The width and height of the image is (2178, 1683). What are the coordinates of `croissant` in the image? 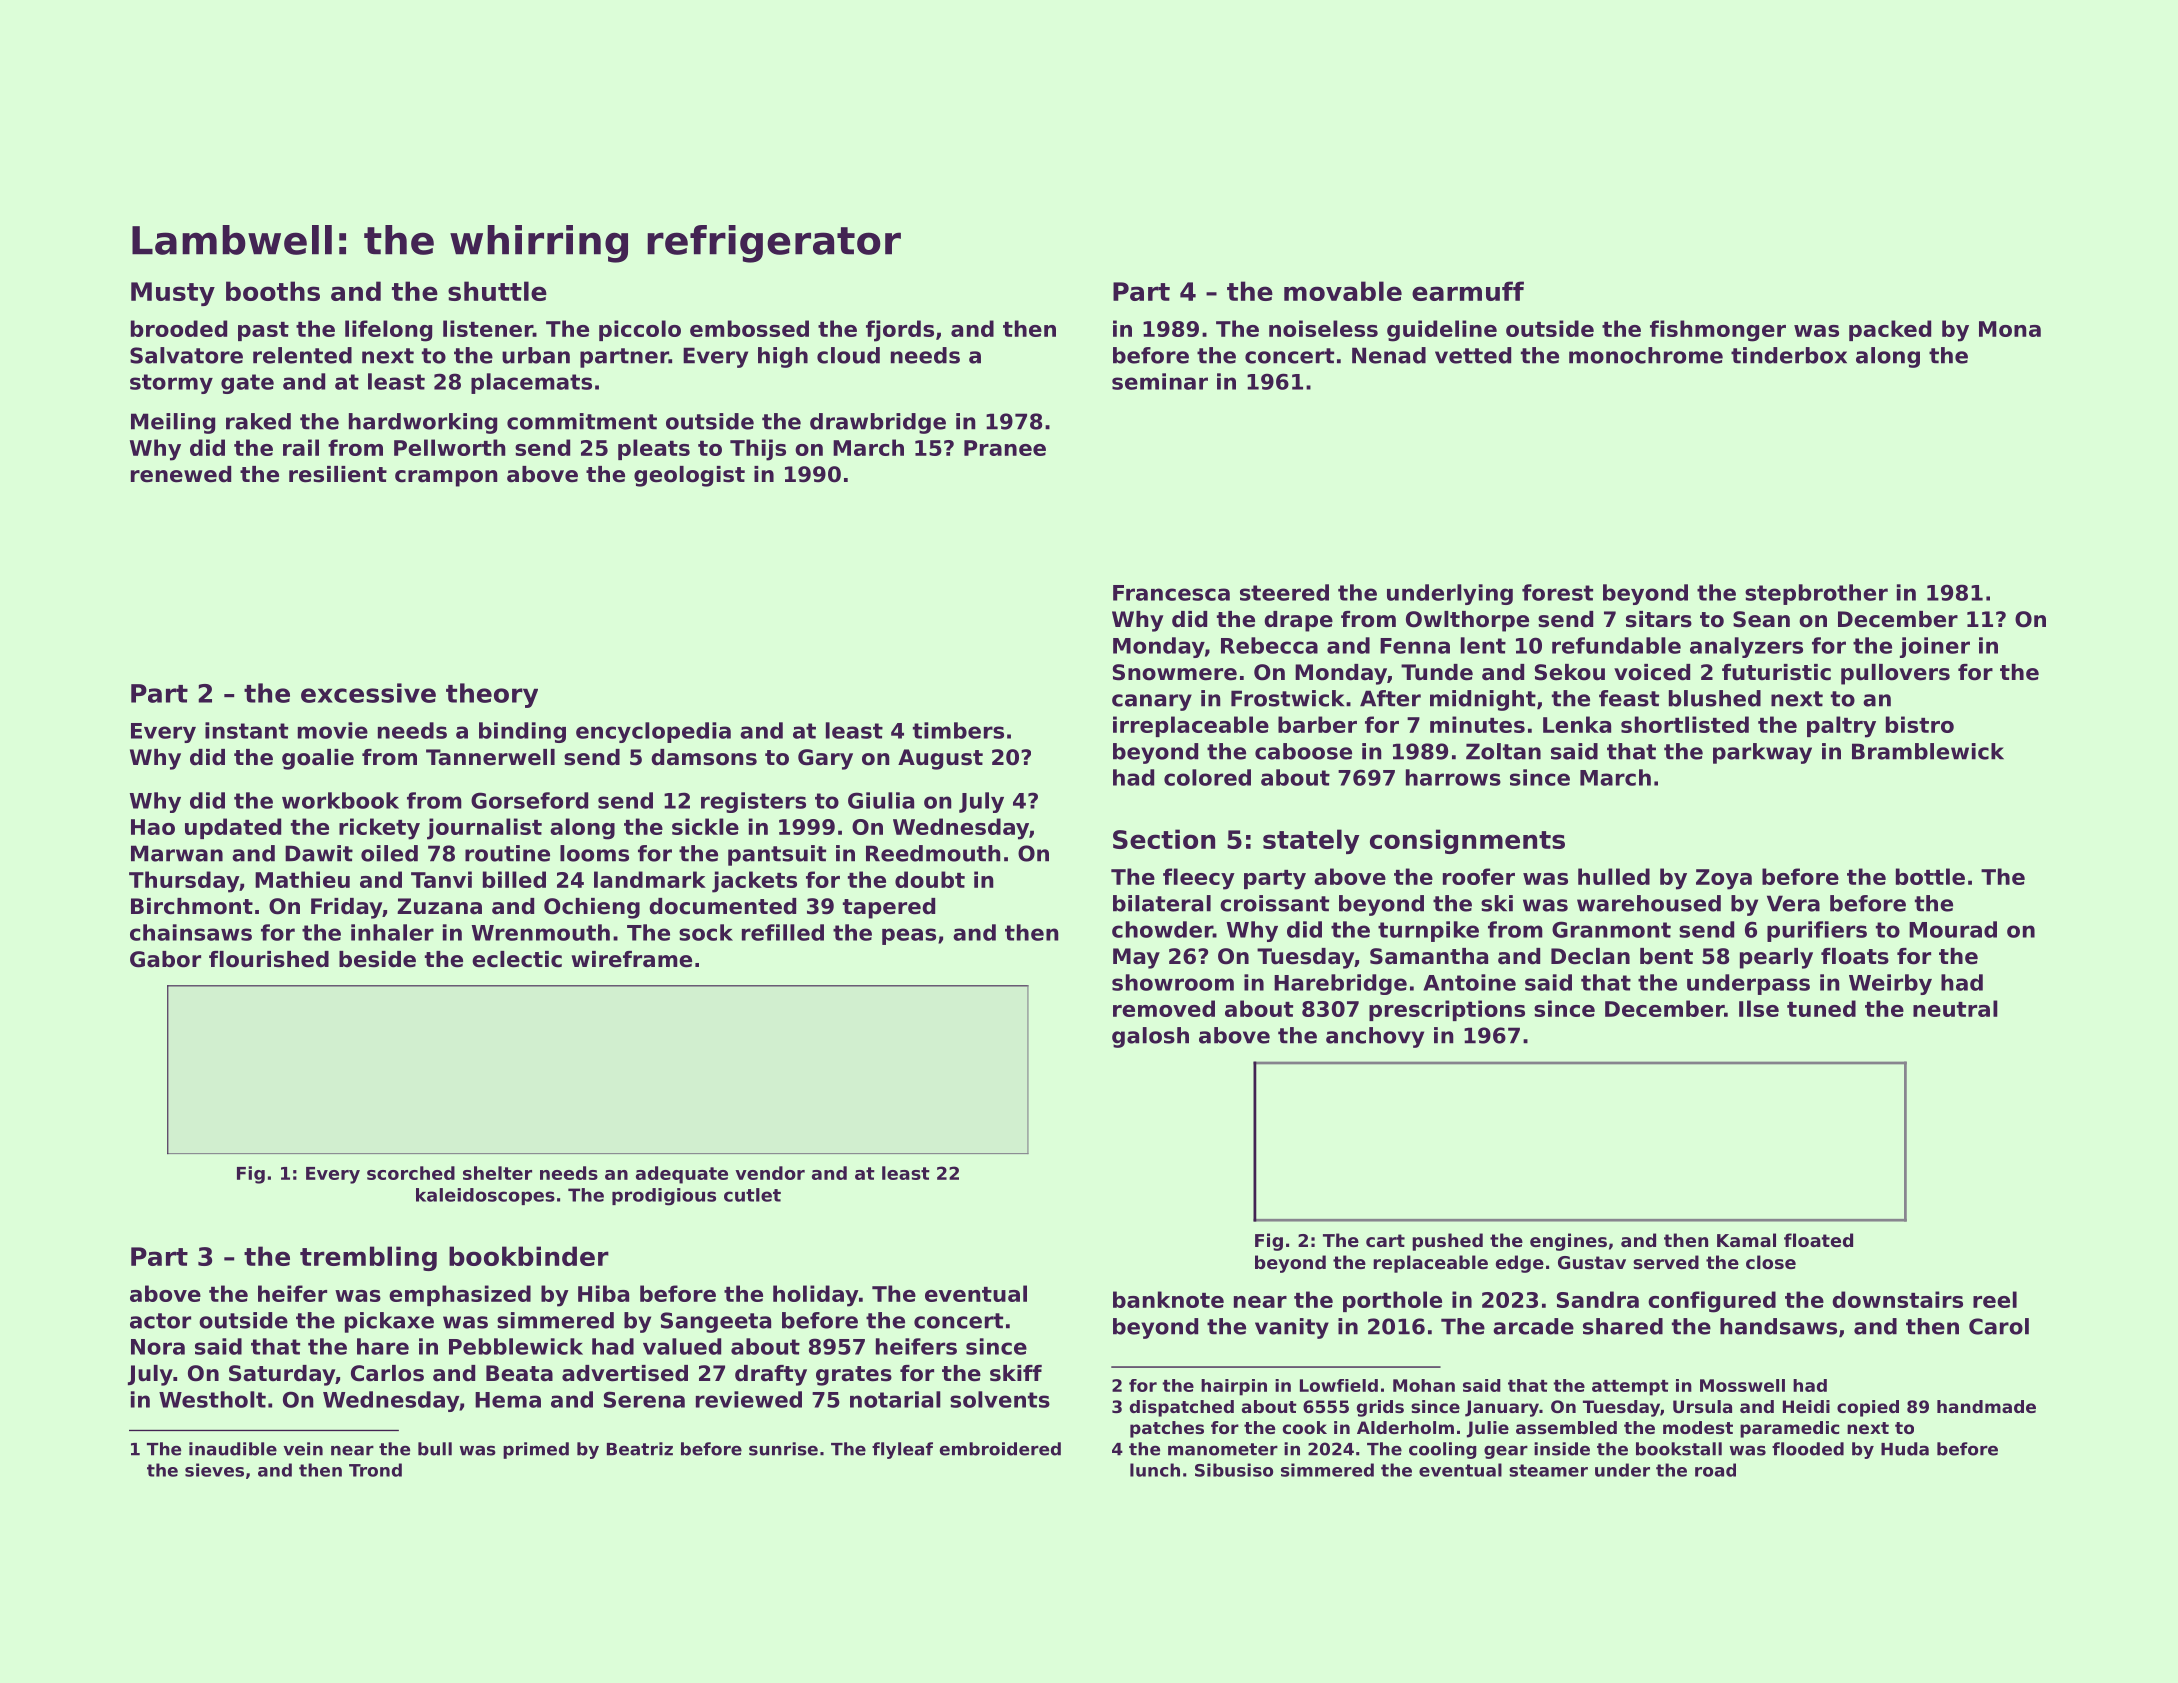 It's located at (1274, 903).
